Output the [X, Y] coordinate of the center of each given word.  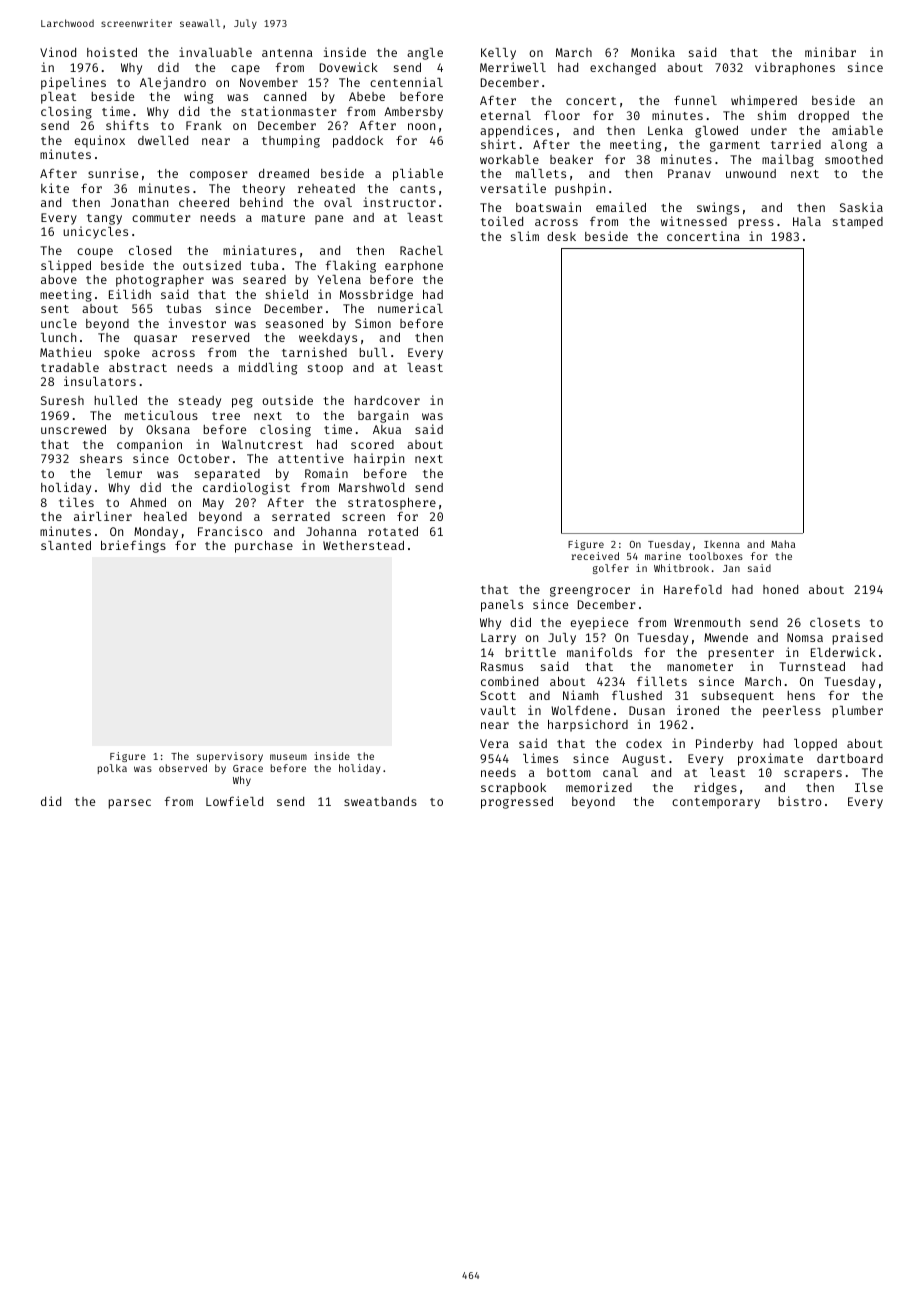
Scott [498, 695]
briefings [133, 546]
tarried [796, 144]
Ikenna [722, 544]
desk [561, 236]
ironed [698, 710]
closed [150, 250]
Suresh [62, 400]
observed [183, 768]
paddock [358, 142]
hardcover [387, 400]
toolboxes [716, 556]
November [269, 82]
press [756, 224]
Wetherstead [363, 545]
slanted [66, 545]
